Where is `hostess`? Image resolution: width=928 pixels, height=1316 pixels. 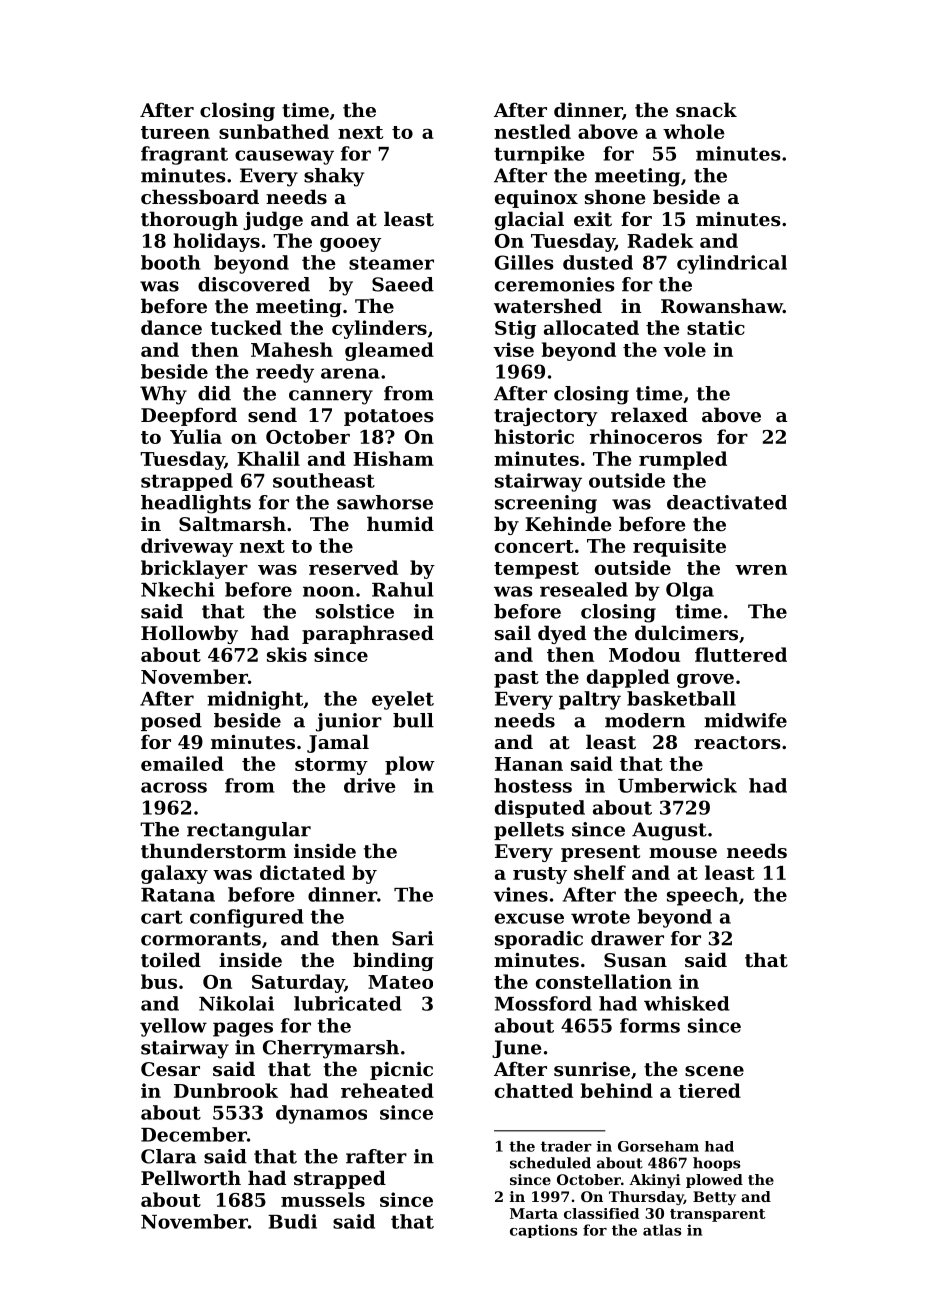
hostess is located at coordinates (533, 785).
